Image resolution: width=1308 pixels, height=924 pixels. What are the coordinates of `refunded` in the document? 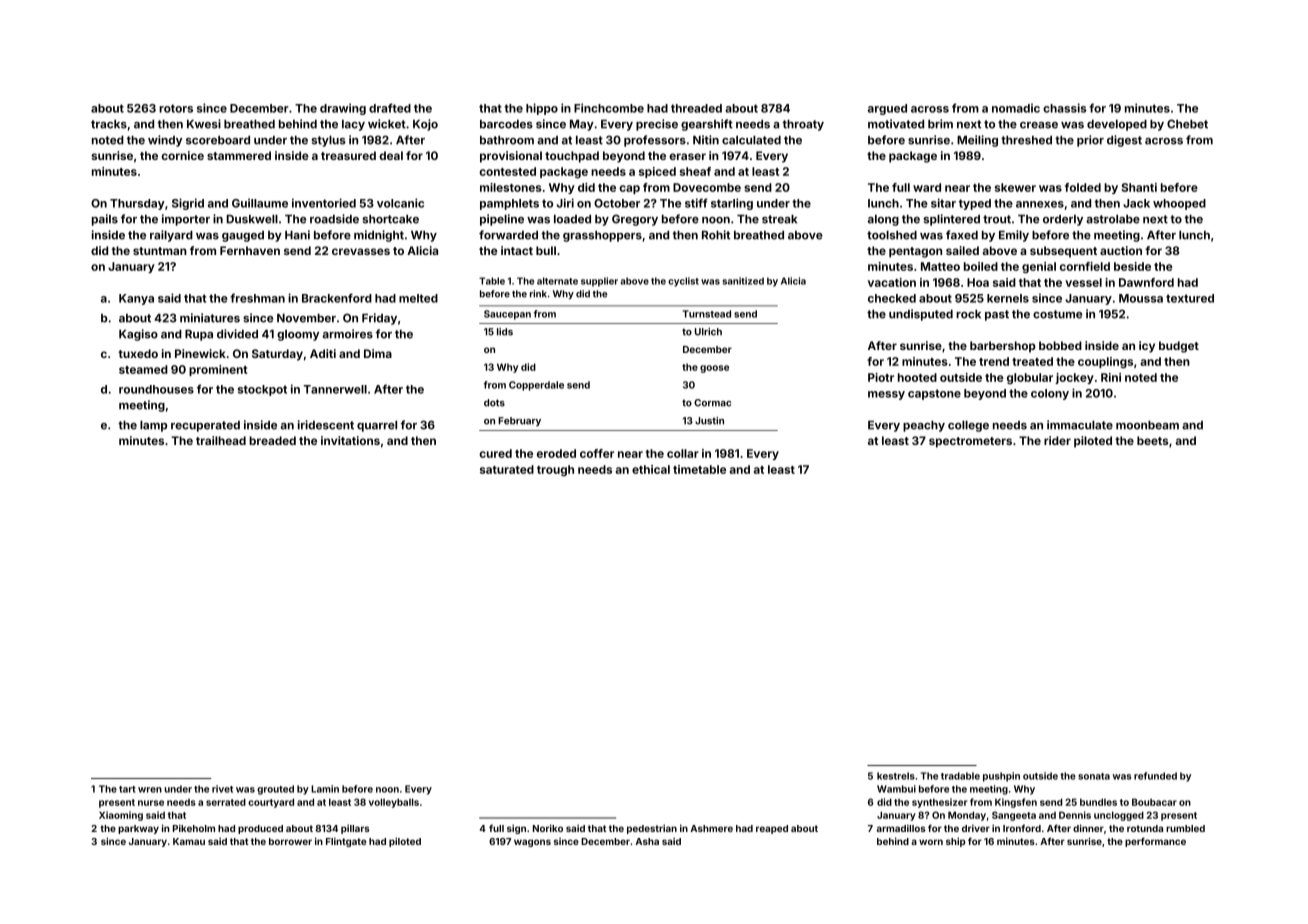 It's located at (1155, 776).
